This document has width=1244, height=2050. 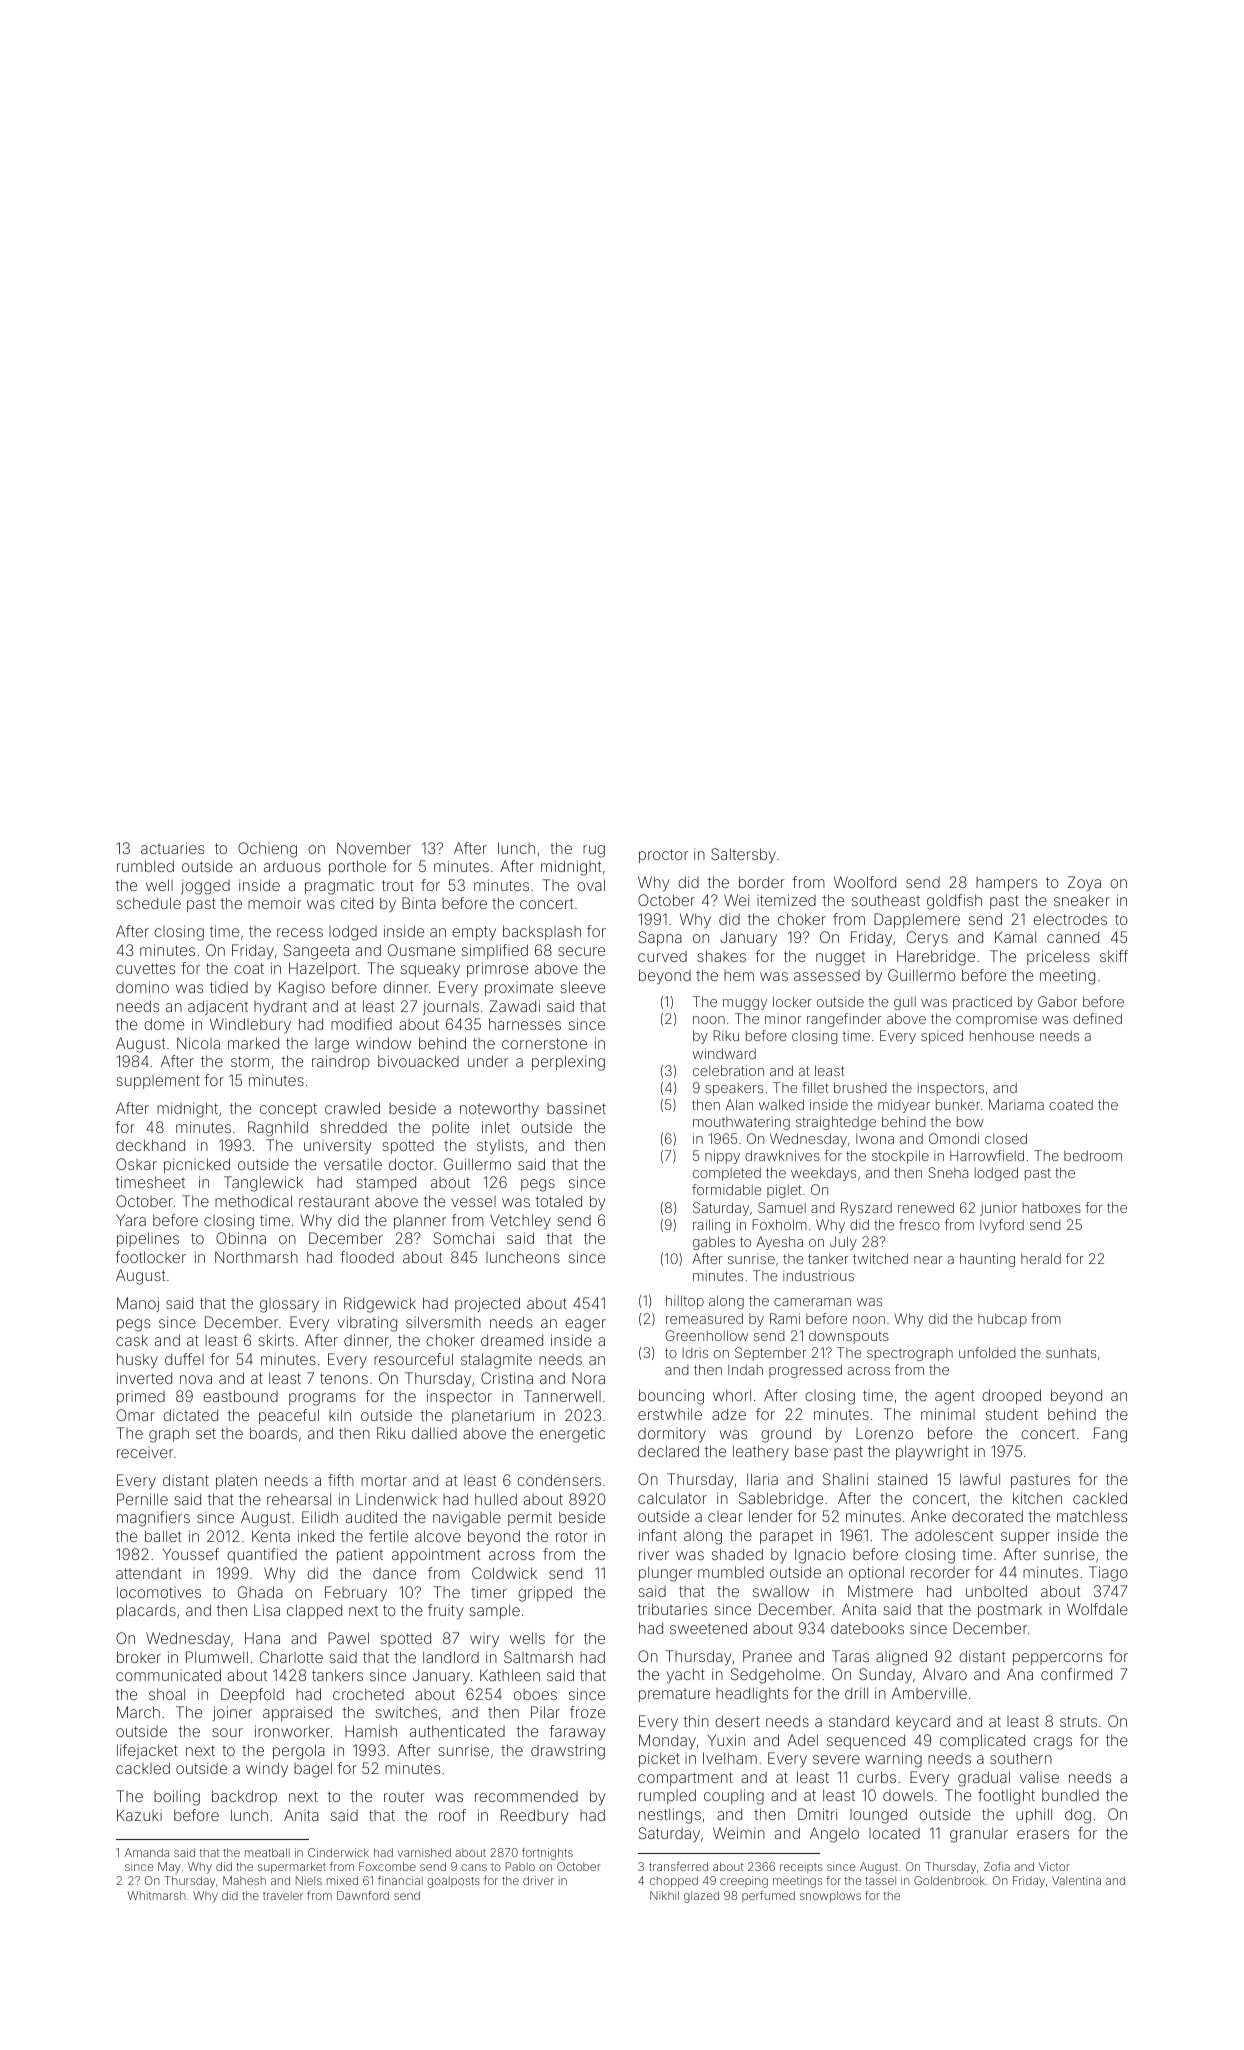 I want to click on Dawnford, so click(x=363, y=1895).
